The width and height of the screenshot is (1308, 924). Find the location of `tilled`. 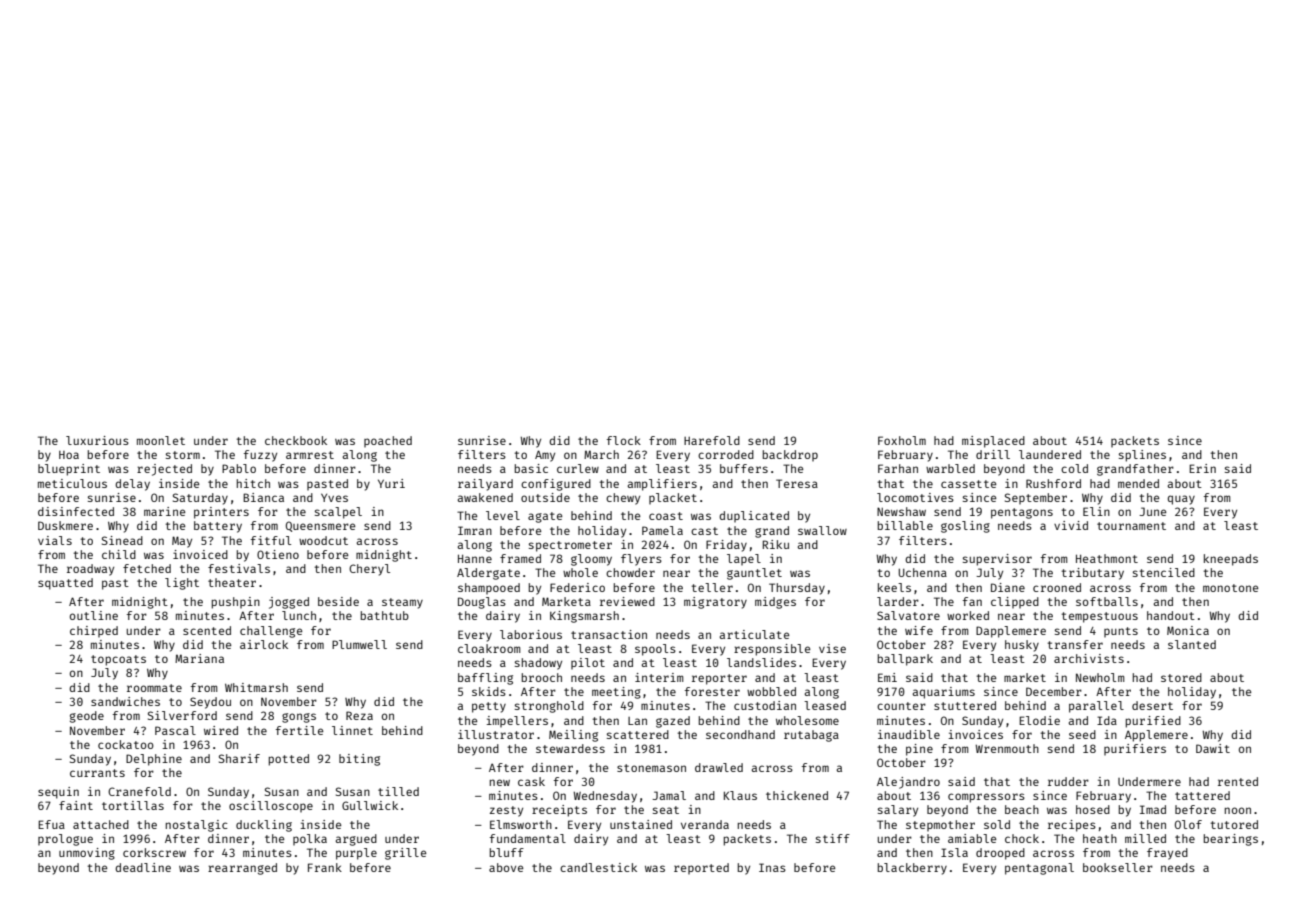

tilled is located at coordinates (398, 791).
